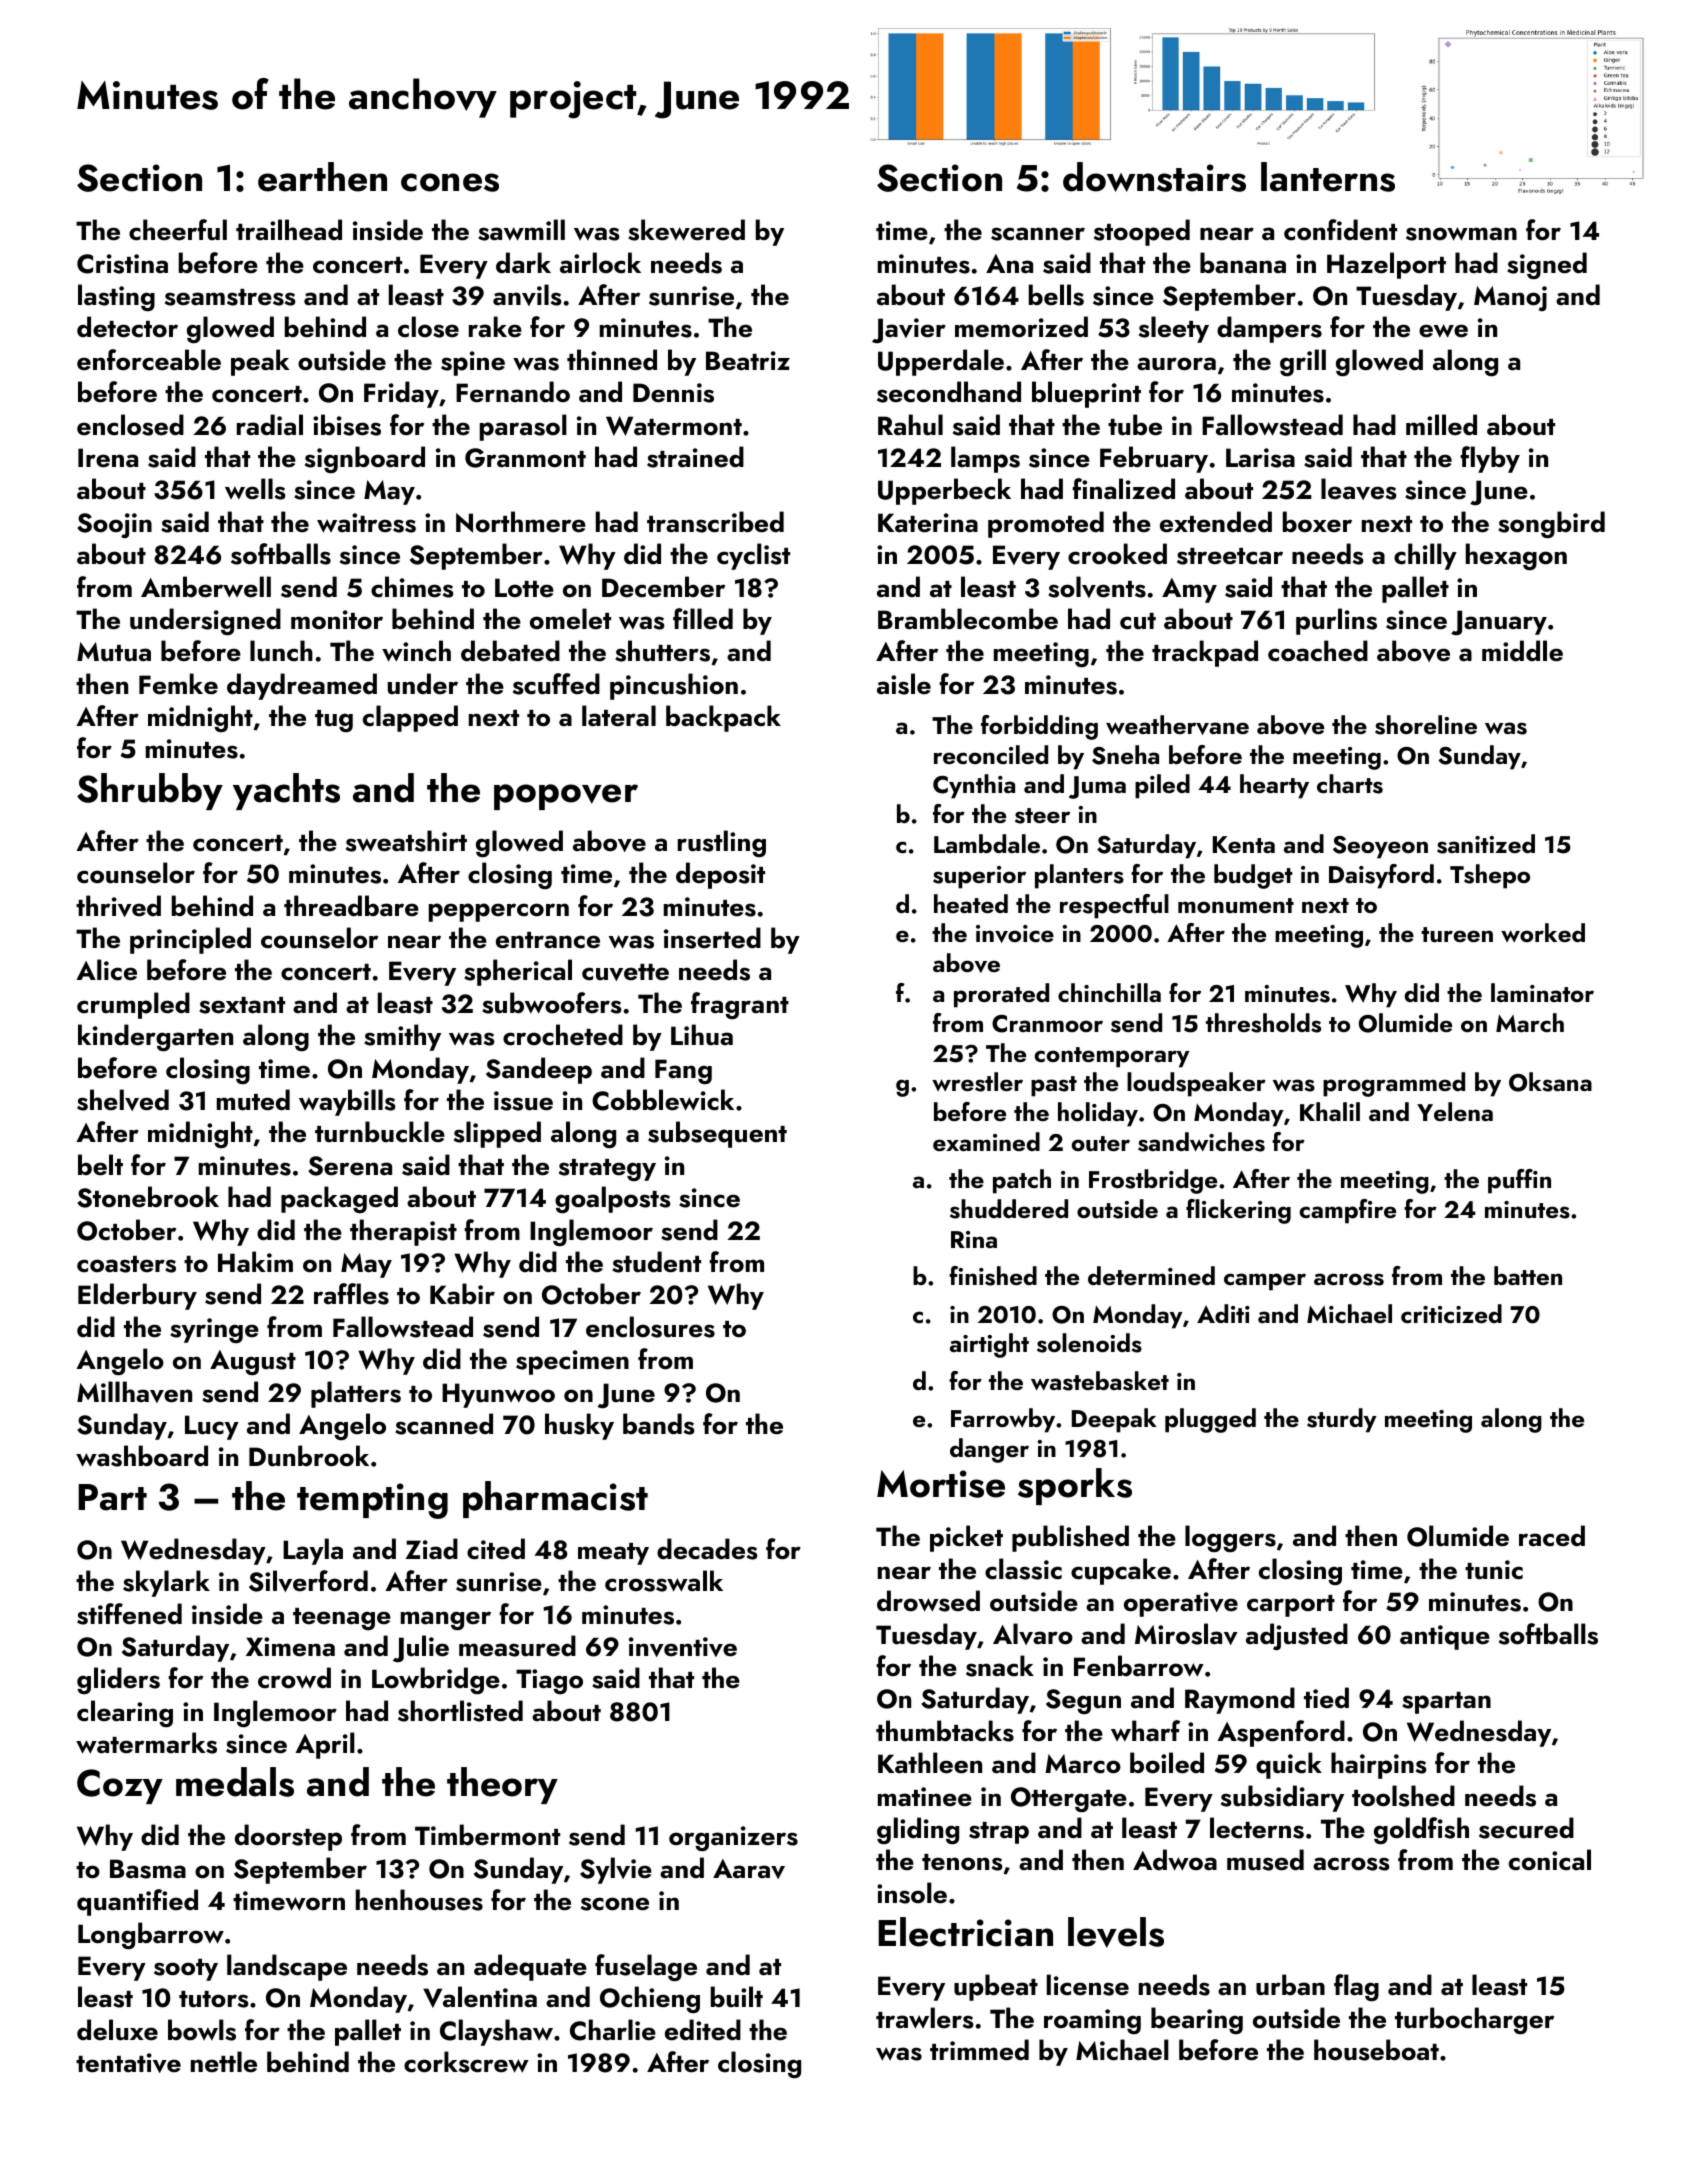 Image resolution: width=1683 pixels, height=2178 pixels. Describe the element at coordinates (987, 843) in the screenshot. I see `Lambdale` at that location.
